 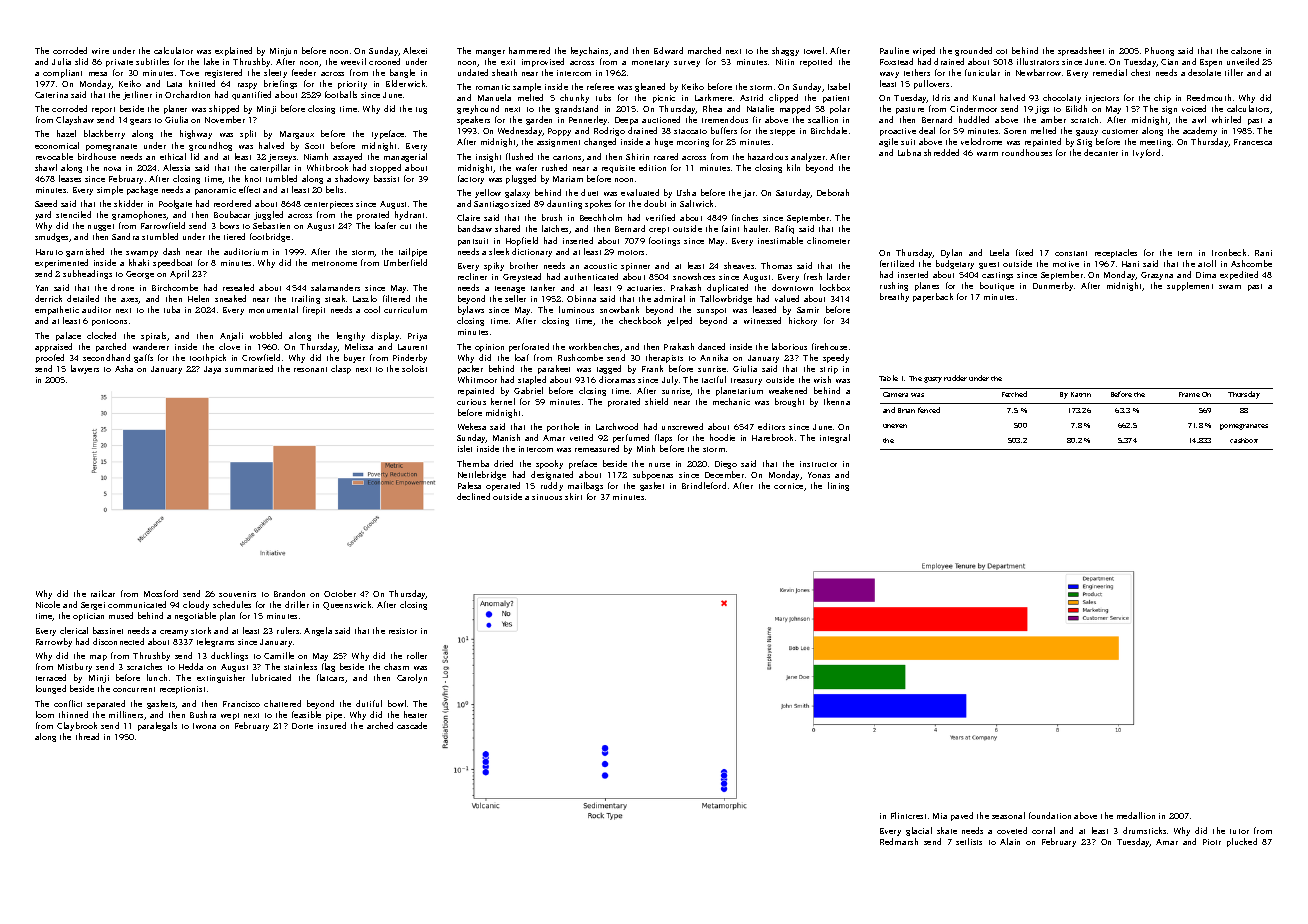 What do you see at coordinates (789, 402) in the image?
I see `brought` at bounding box center [789, 402].
